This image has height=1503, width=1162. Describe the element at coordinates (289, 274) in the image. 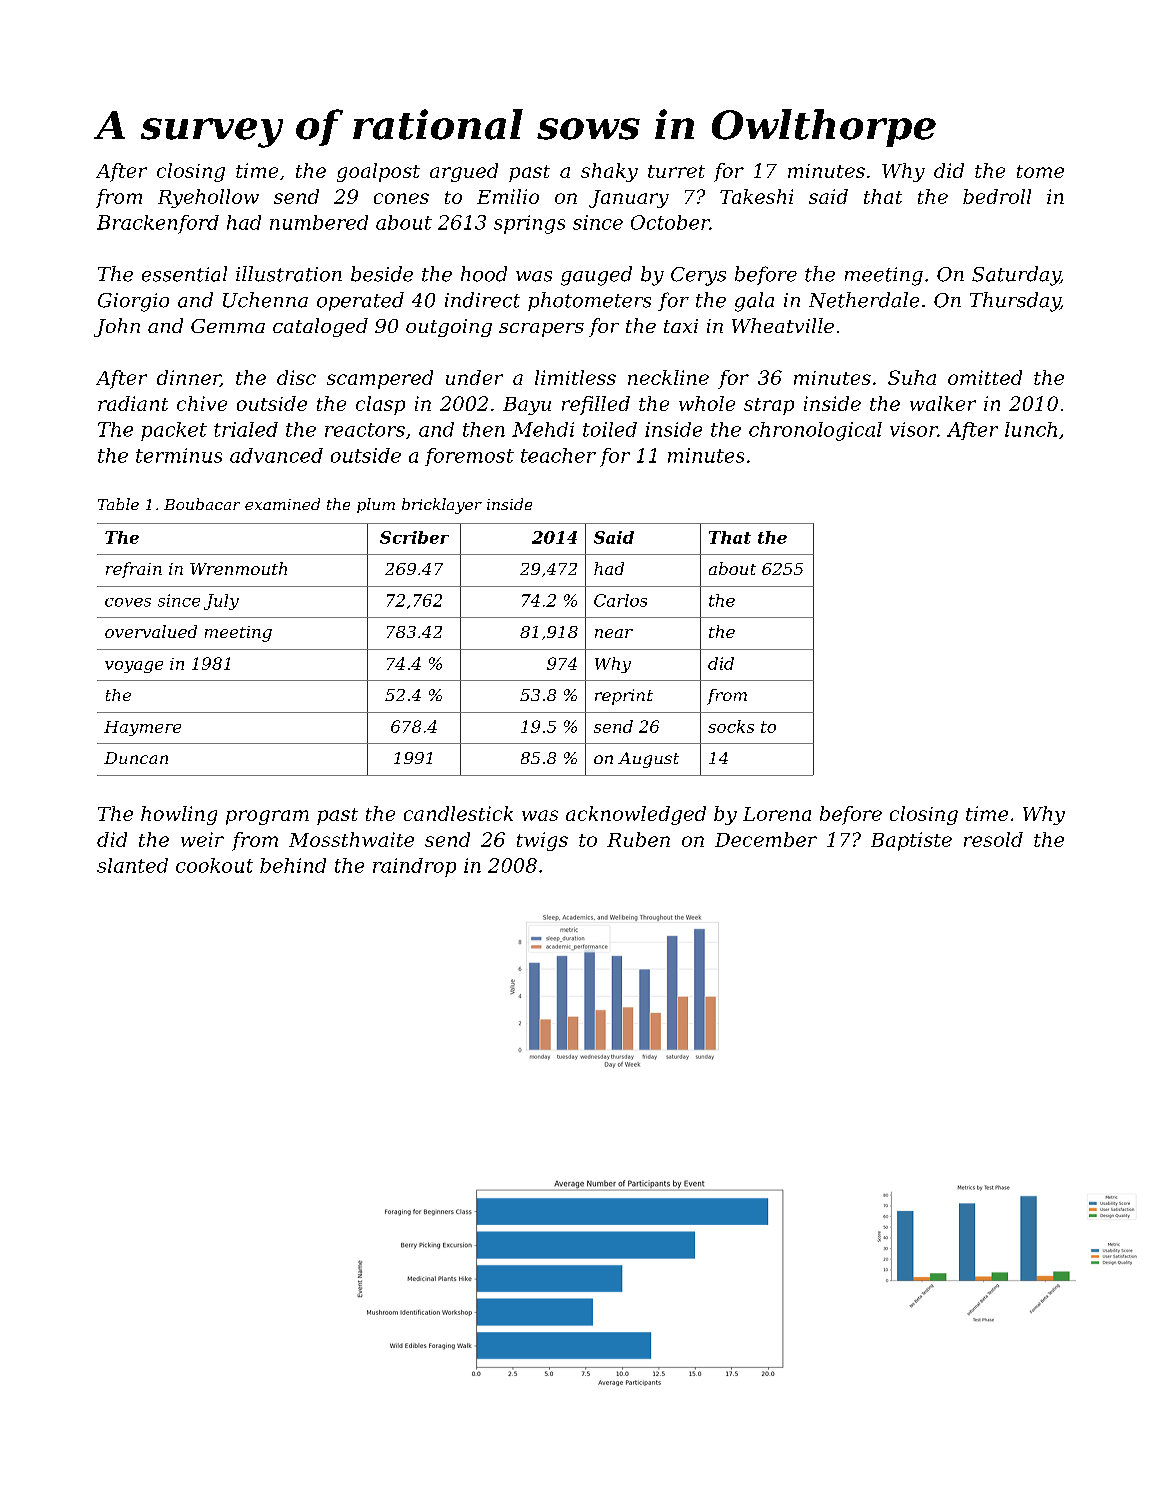

I see `illustration` at that location.
